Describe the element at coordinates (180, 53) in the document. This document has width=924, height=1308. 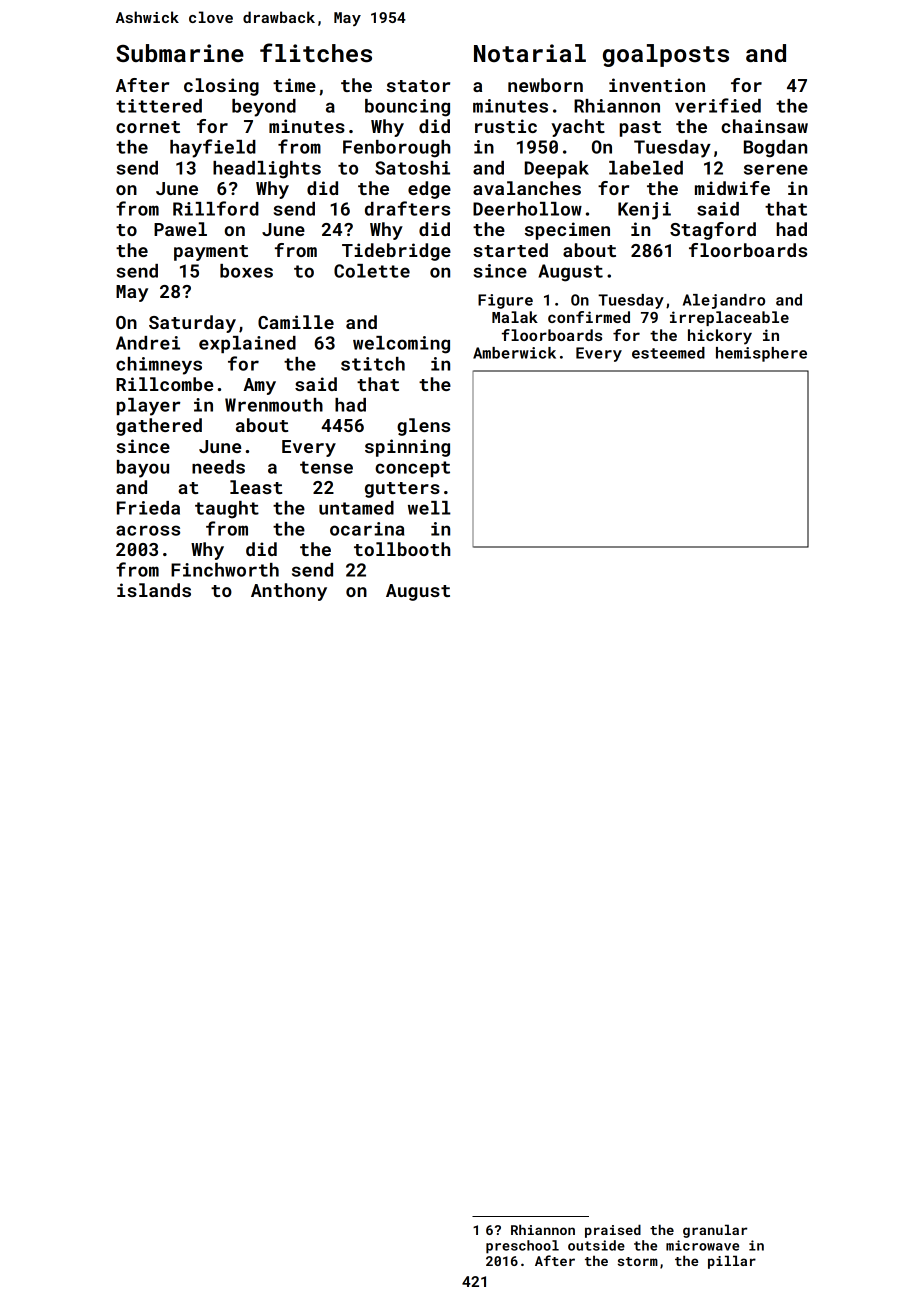
I see `Submarine` at that location.
